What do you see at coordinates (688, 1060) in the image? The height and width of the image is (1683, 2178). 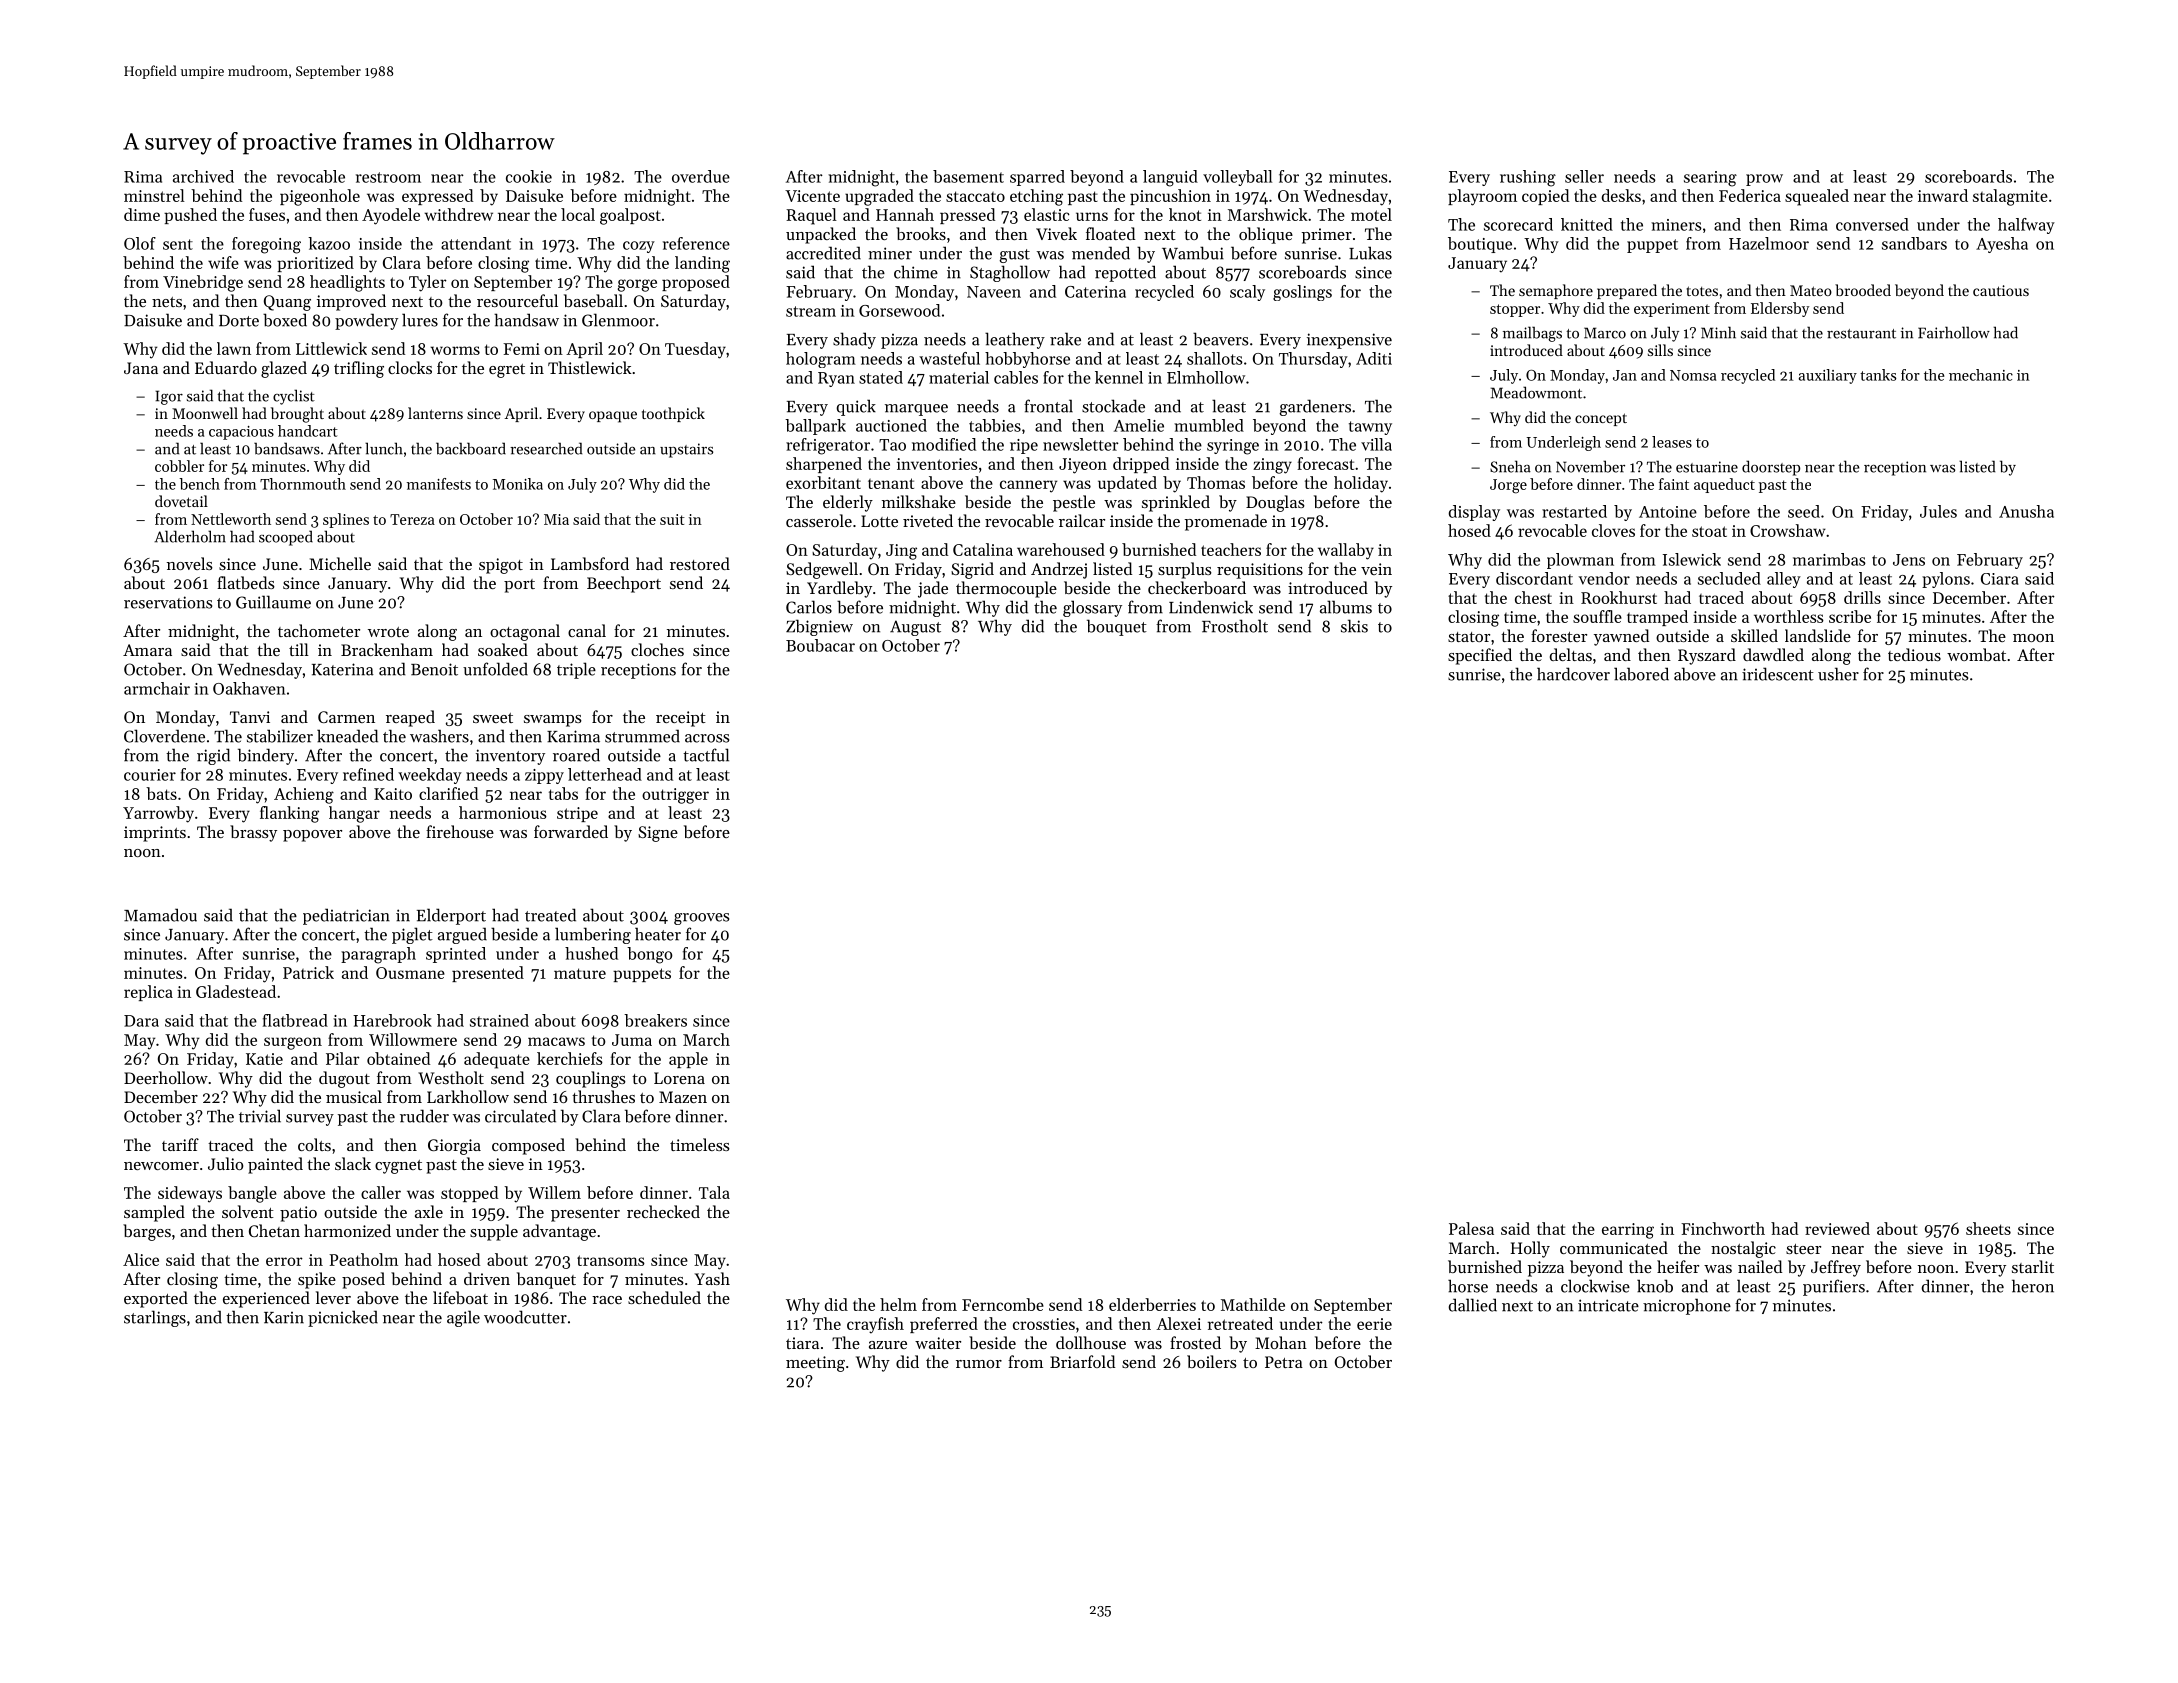 I see `apple` at bounding box center [688, 1060].
